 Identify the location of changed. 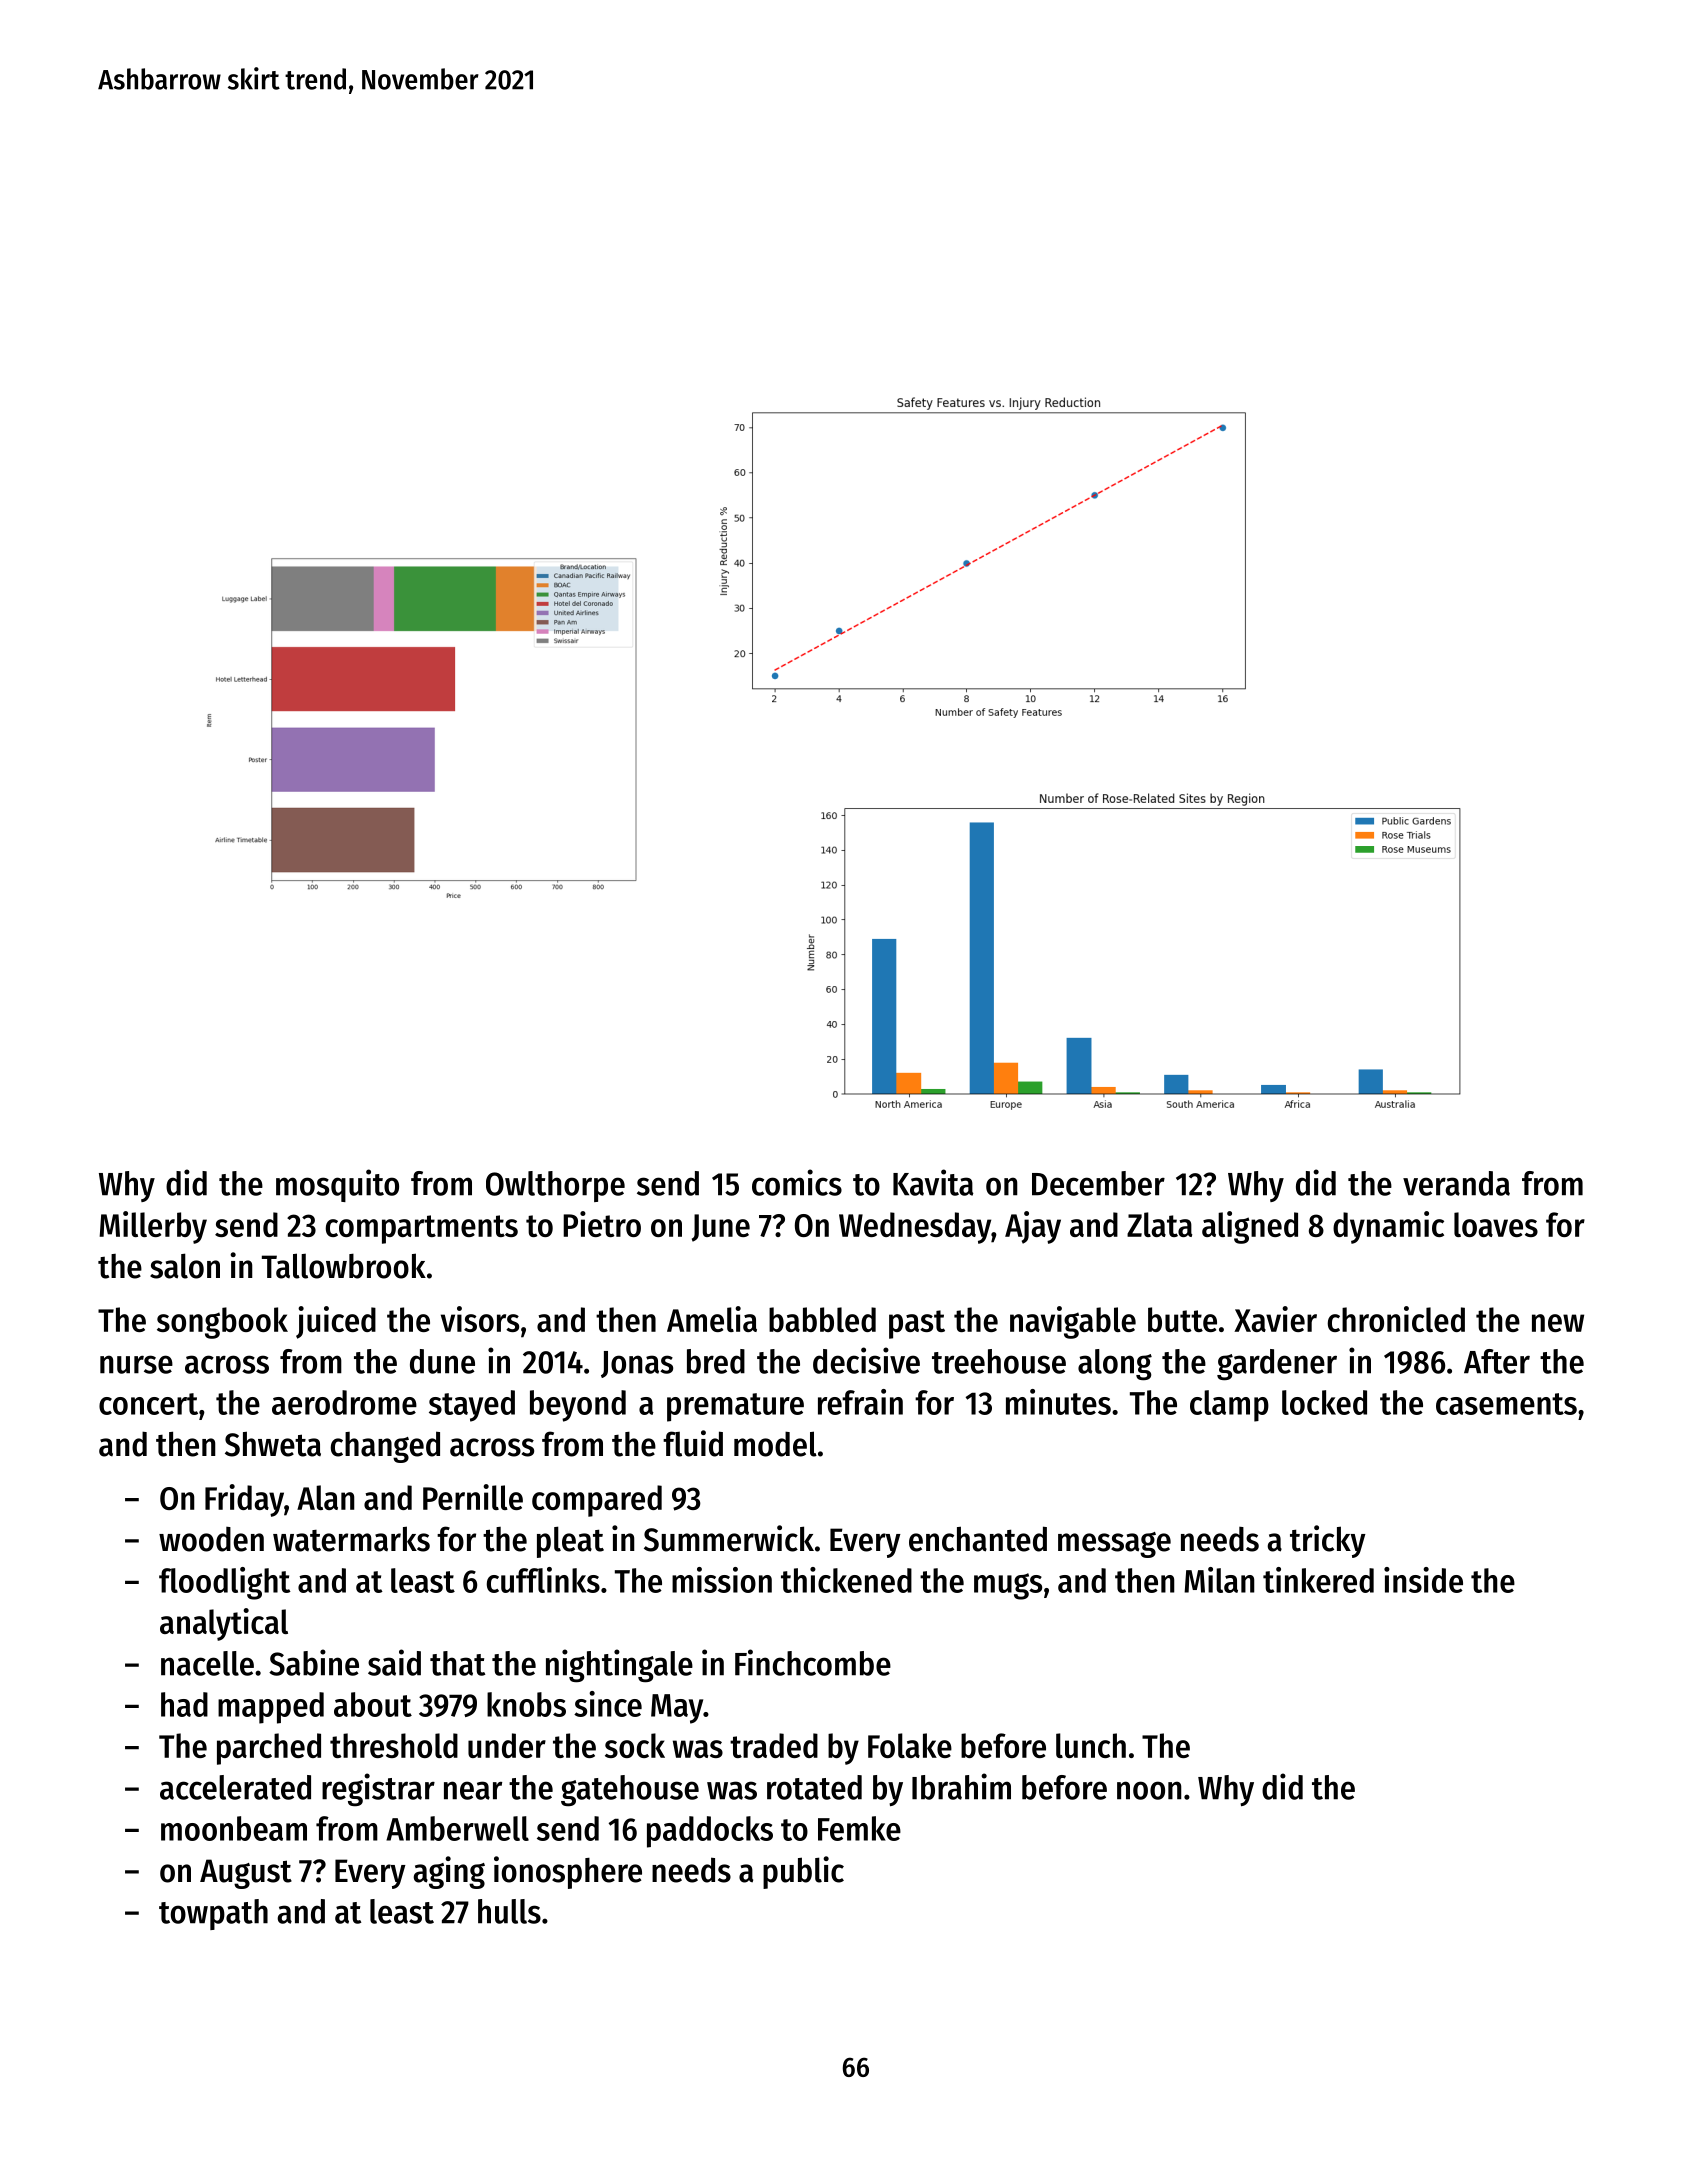
(385, 1447).
